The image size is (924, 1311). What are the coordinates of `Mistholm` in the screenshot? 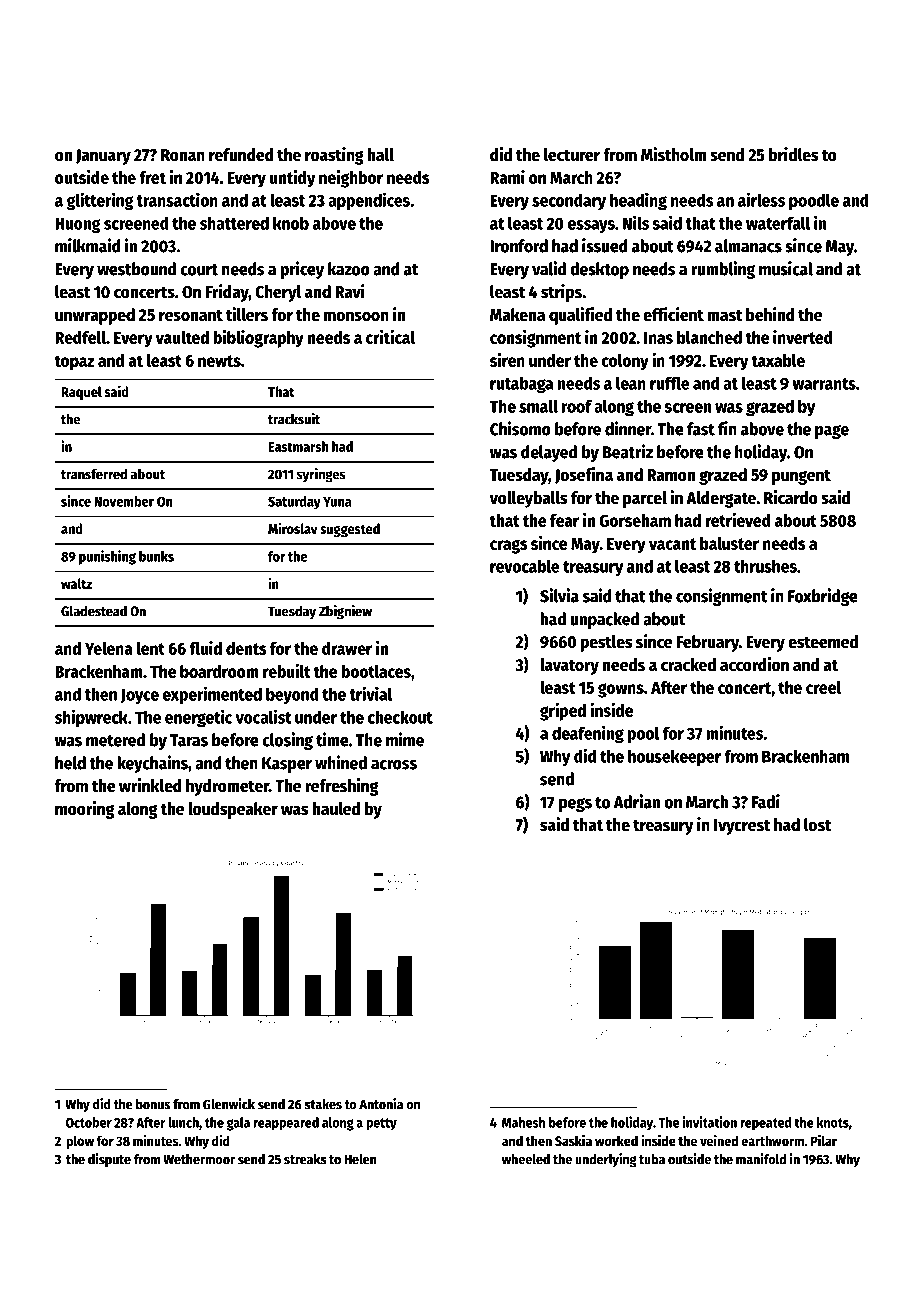 It's located at (674, 154).
